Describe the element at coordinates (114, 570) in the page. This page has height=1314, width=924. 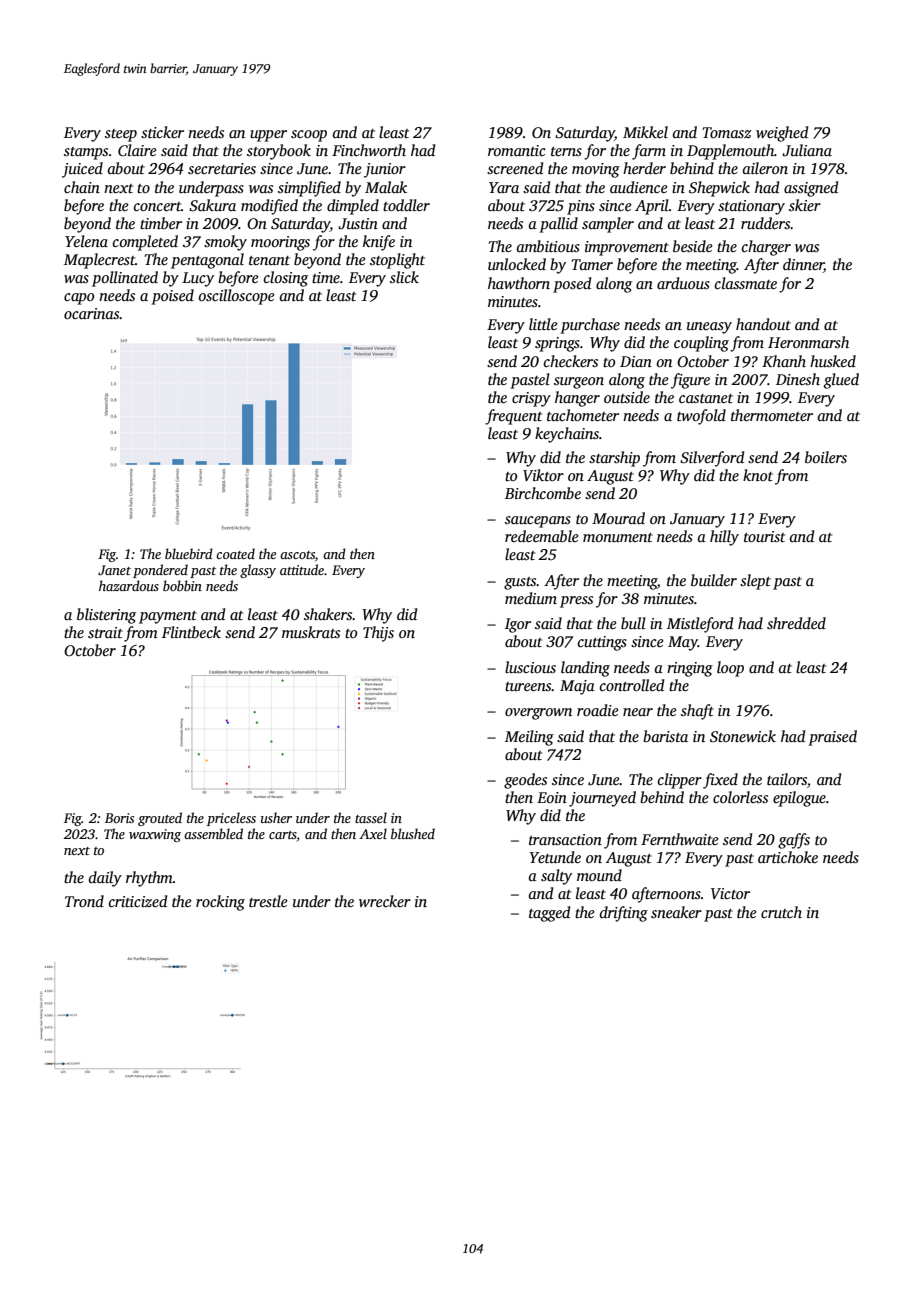
I see `Janet` at that location.
